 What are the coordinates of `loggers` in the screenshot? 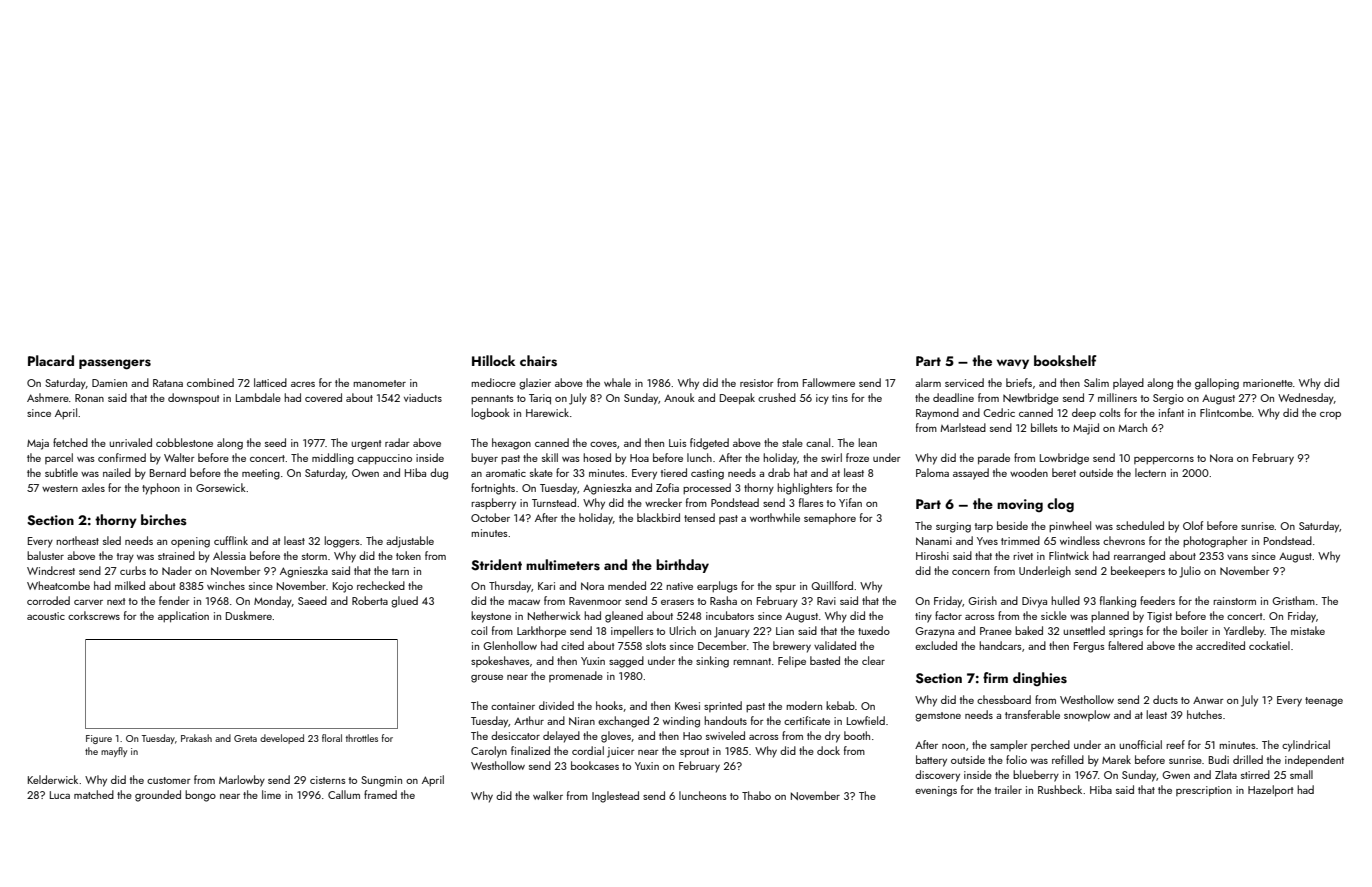 It's located at (342, 542).
